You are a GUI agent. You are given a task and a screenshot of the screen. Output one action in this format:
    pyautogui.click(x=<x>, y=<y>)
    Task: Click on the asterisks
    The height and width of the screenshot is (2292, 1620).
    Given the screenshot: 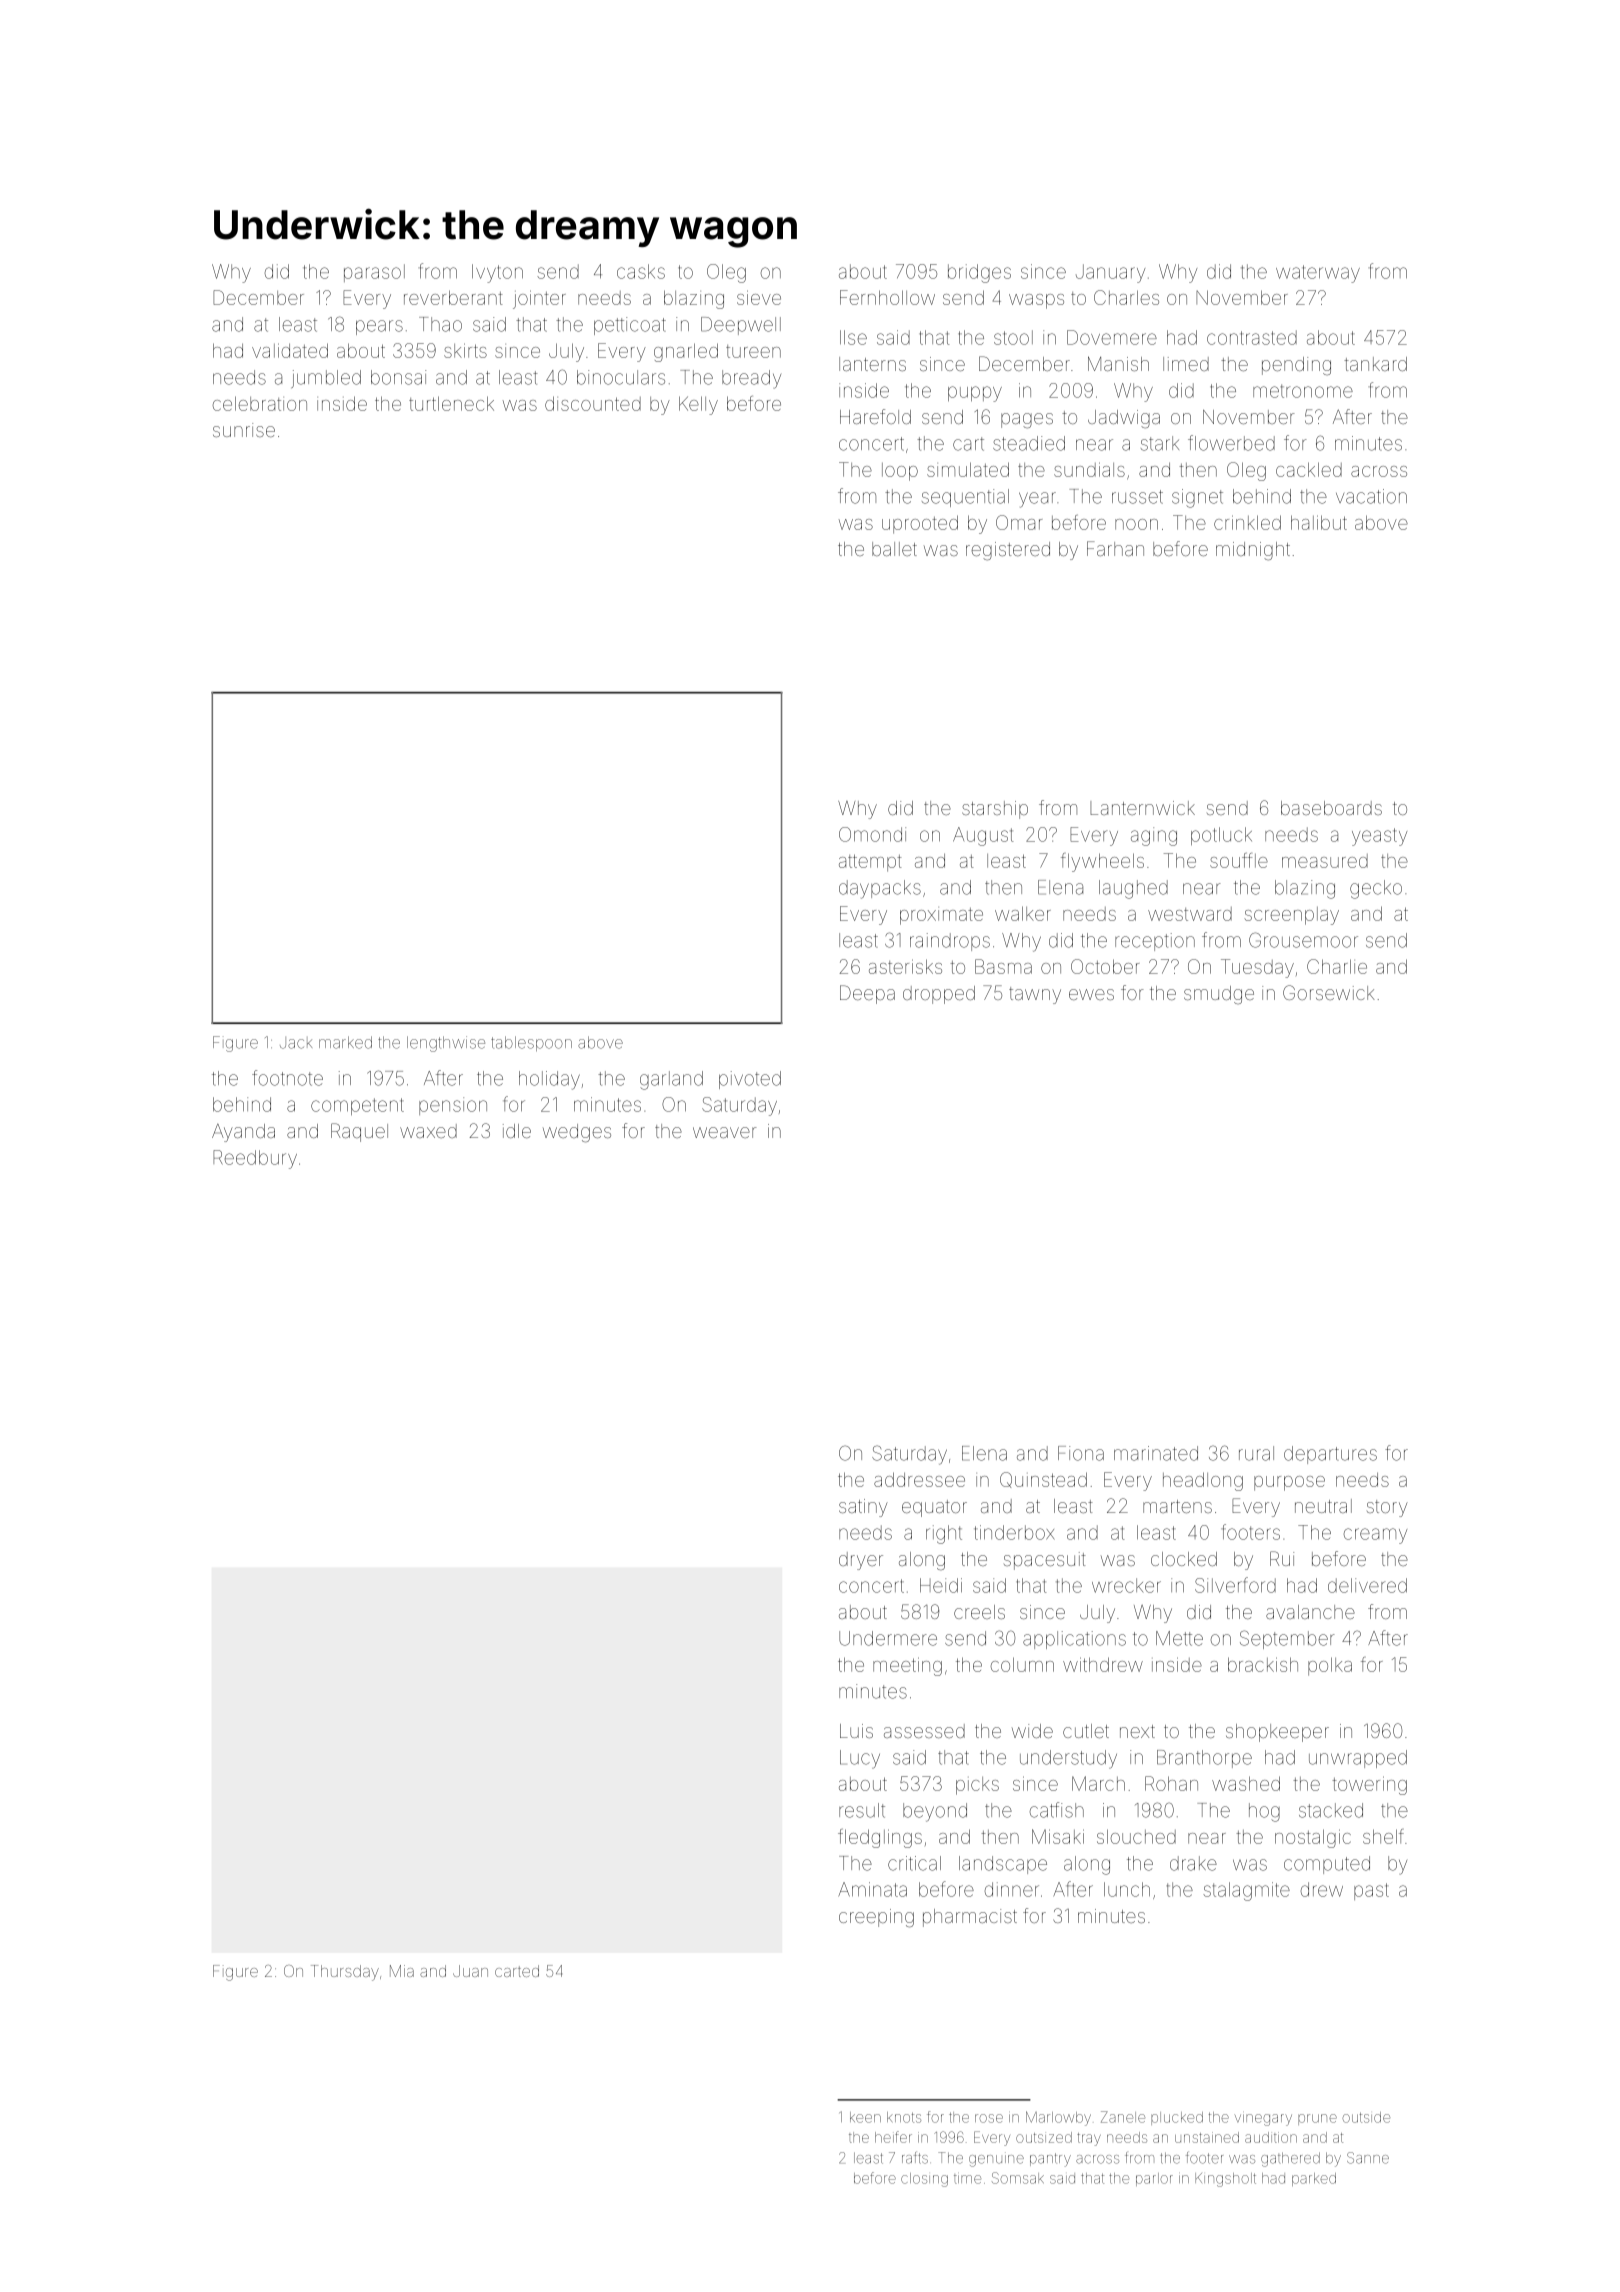 What is the action you would take?
    pyautogui.click(x=905, y=966)
